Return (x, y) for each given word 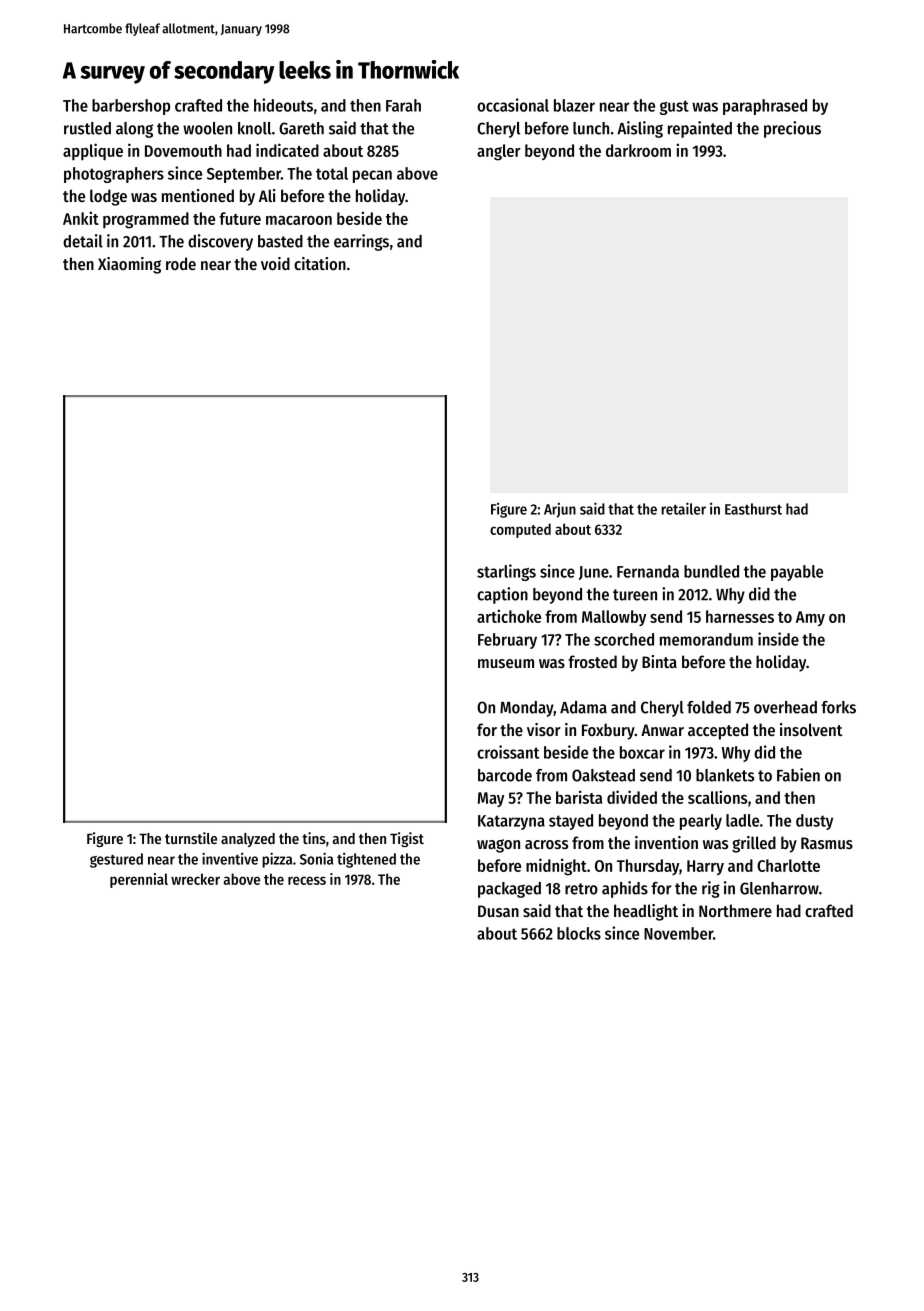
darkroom (638, 150)
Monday (527, 709)
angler (499, 152)
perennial (139, 880)
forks (838, 707)
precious (792, 129)
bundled (711, 571)
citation (320, 263)
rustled (87, 128)
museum (506, 663)
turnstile (191, 838)
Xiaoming (129, 265)
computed (520, 530)
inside (778, 639)
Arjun (560, 510)
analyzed (248, 840)
